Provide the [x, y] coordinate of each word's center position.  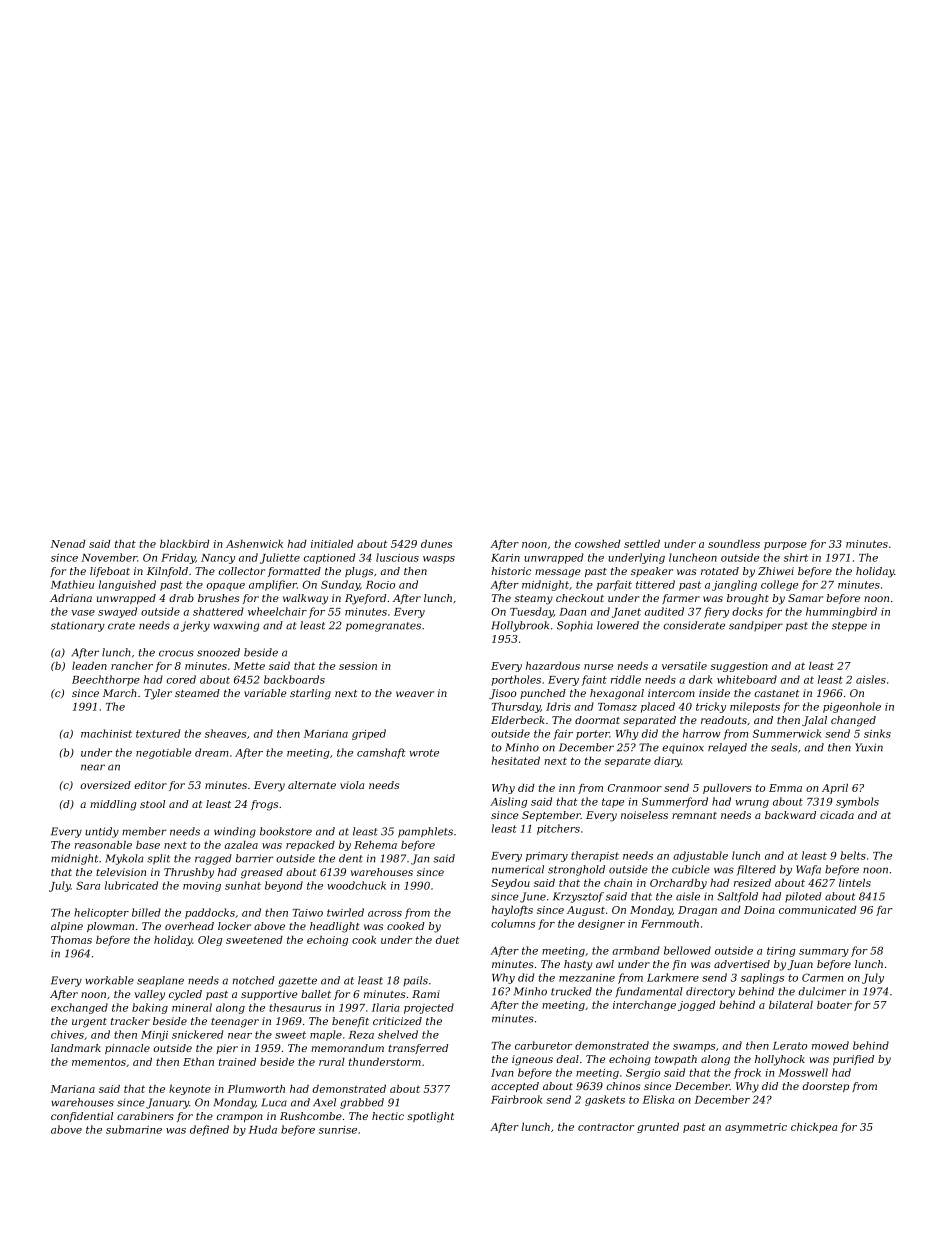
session [358, 666]
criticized [397, 1021]
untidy [102, 832]
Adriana [71, 598]
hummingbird [841, 612]
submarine [134, 1129]
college [779, 585]
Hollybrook [520, 626]
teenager [235, 1023]
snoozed [218, 652]
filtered [756, 870]
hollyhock [780, 1060]
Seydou [510, 884]
